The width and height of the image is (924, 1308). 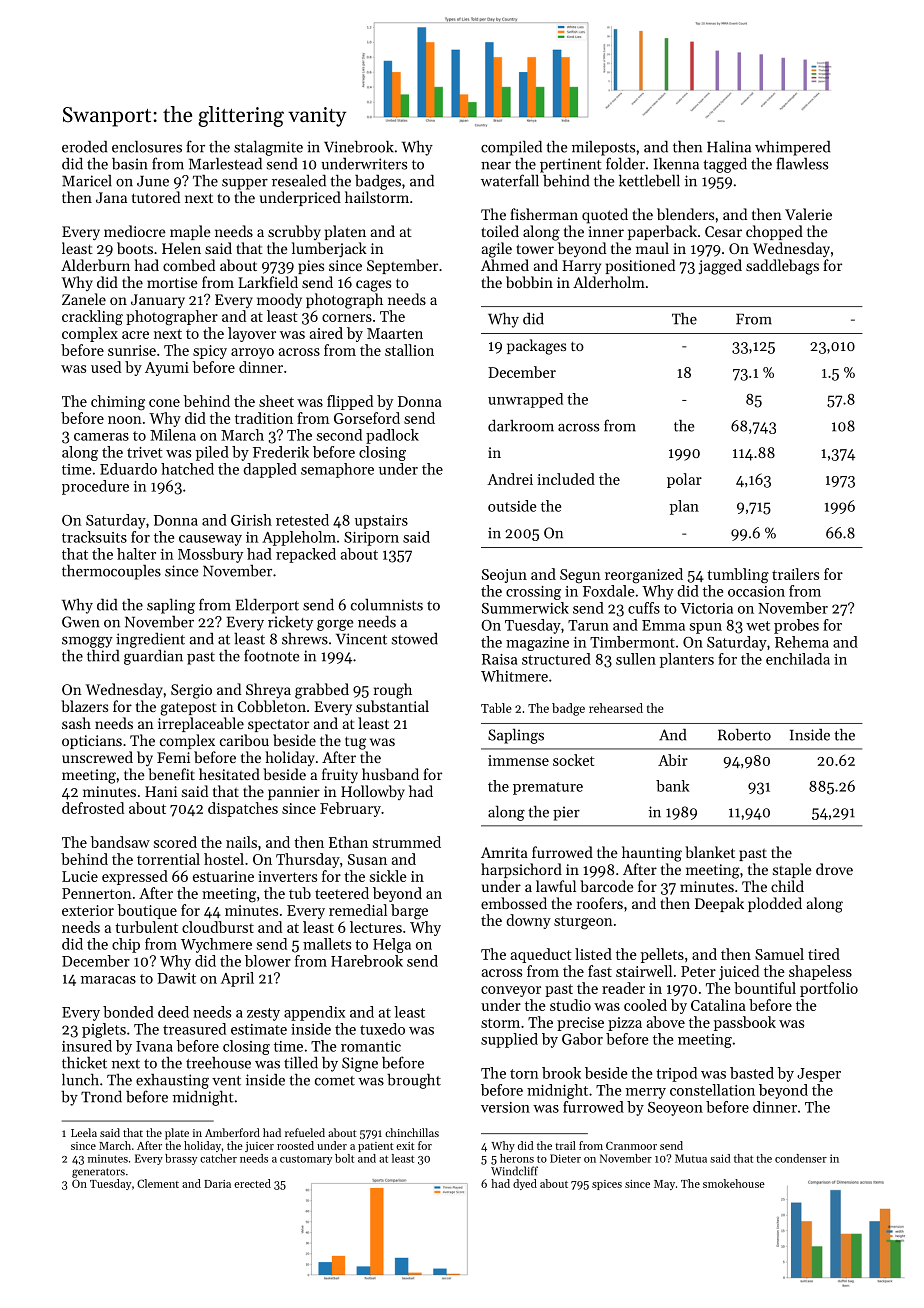 What do you see at coordinates (662, 955) in the image?
I see `pellets` at bounding box center [662, 955].
